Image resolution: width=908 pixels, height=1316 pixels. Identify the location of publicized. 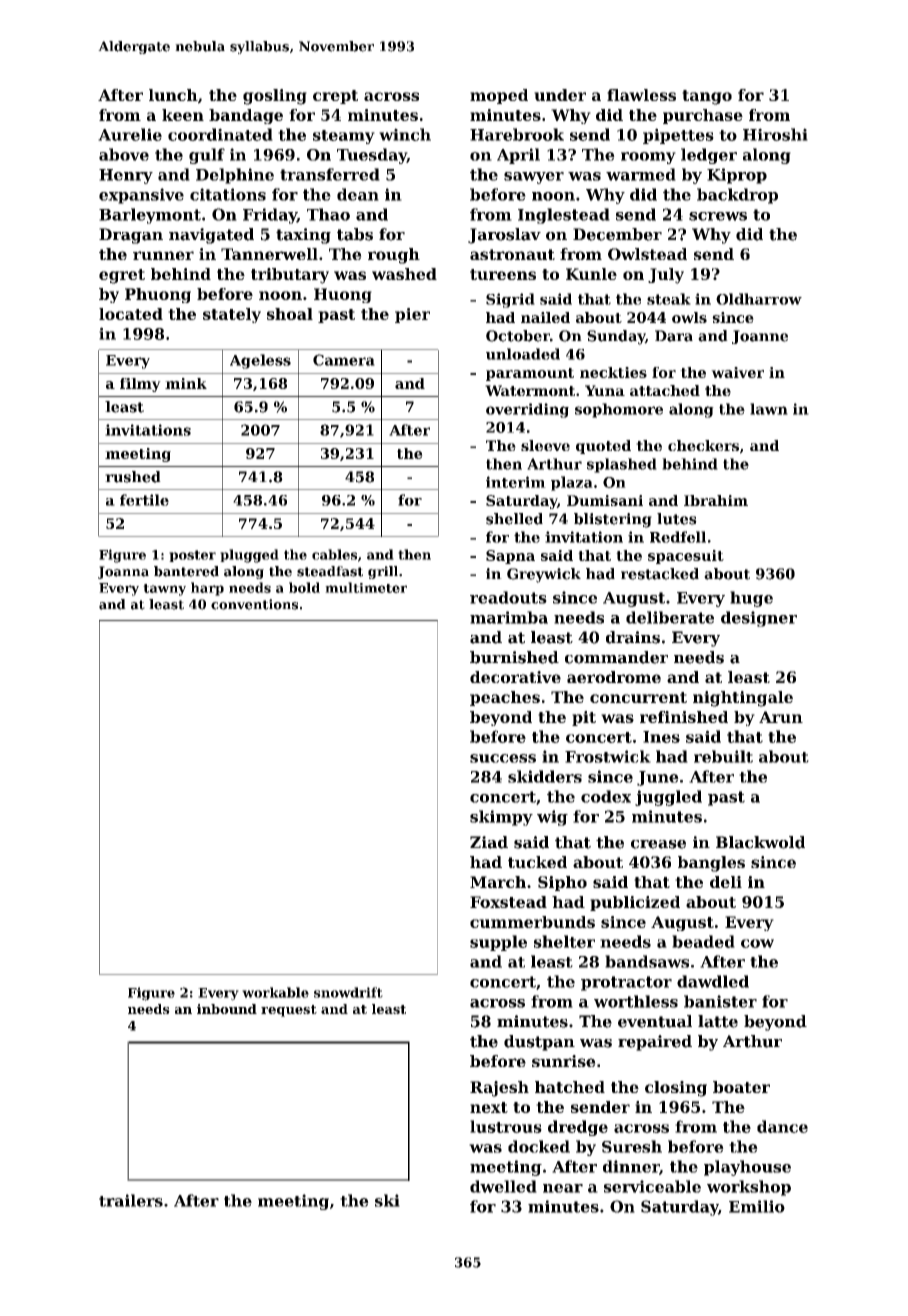
(635, 903).
